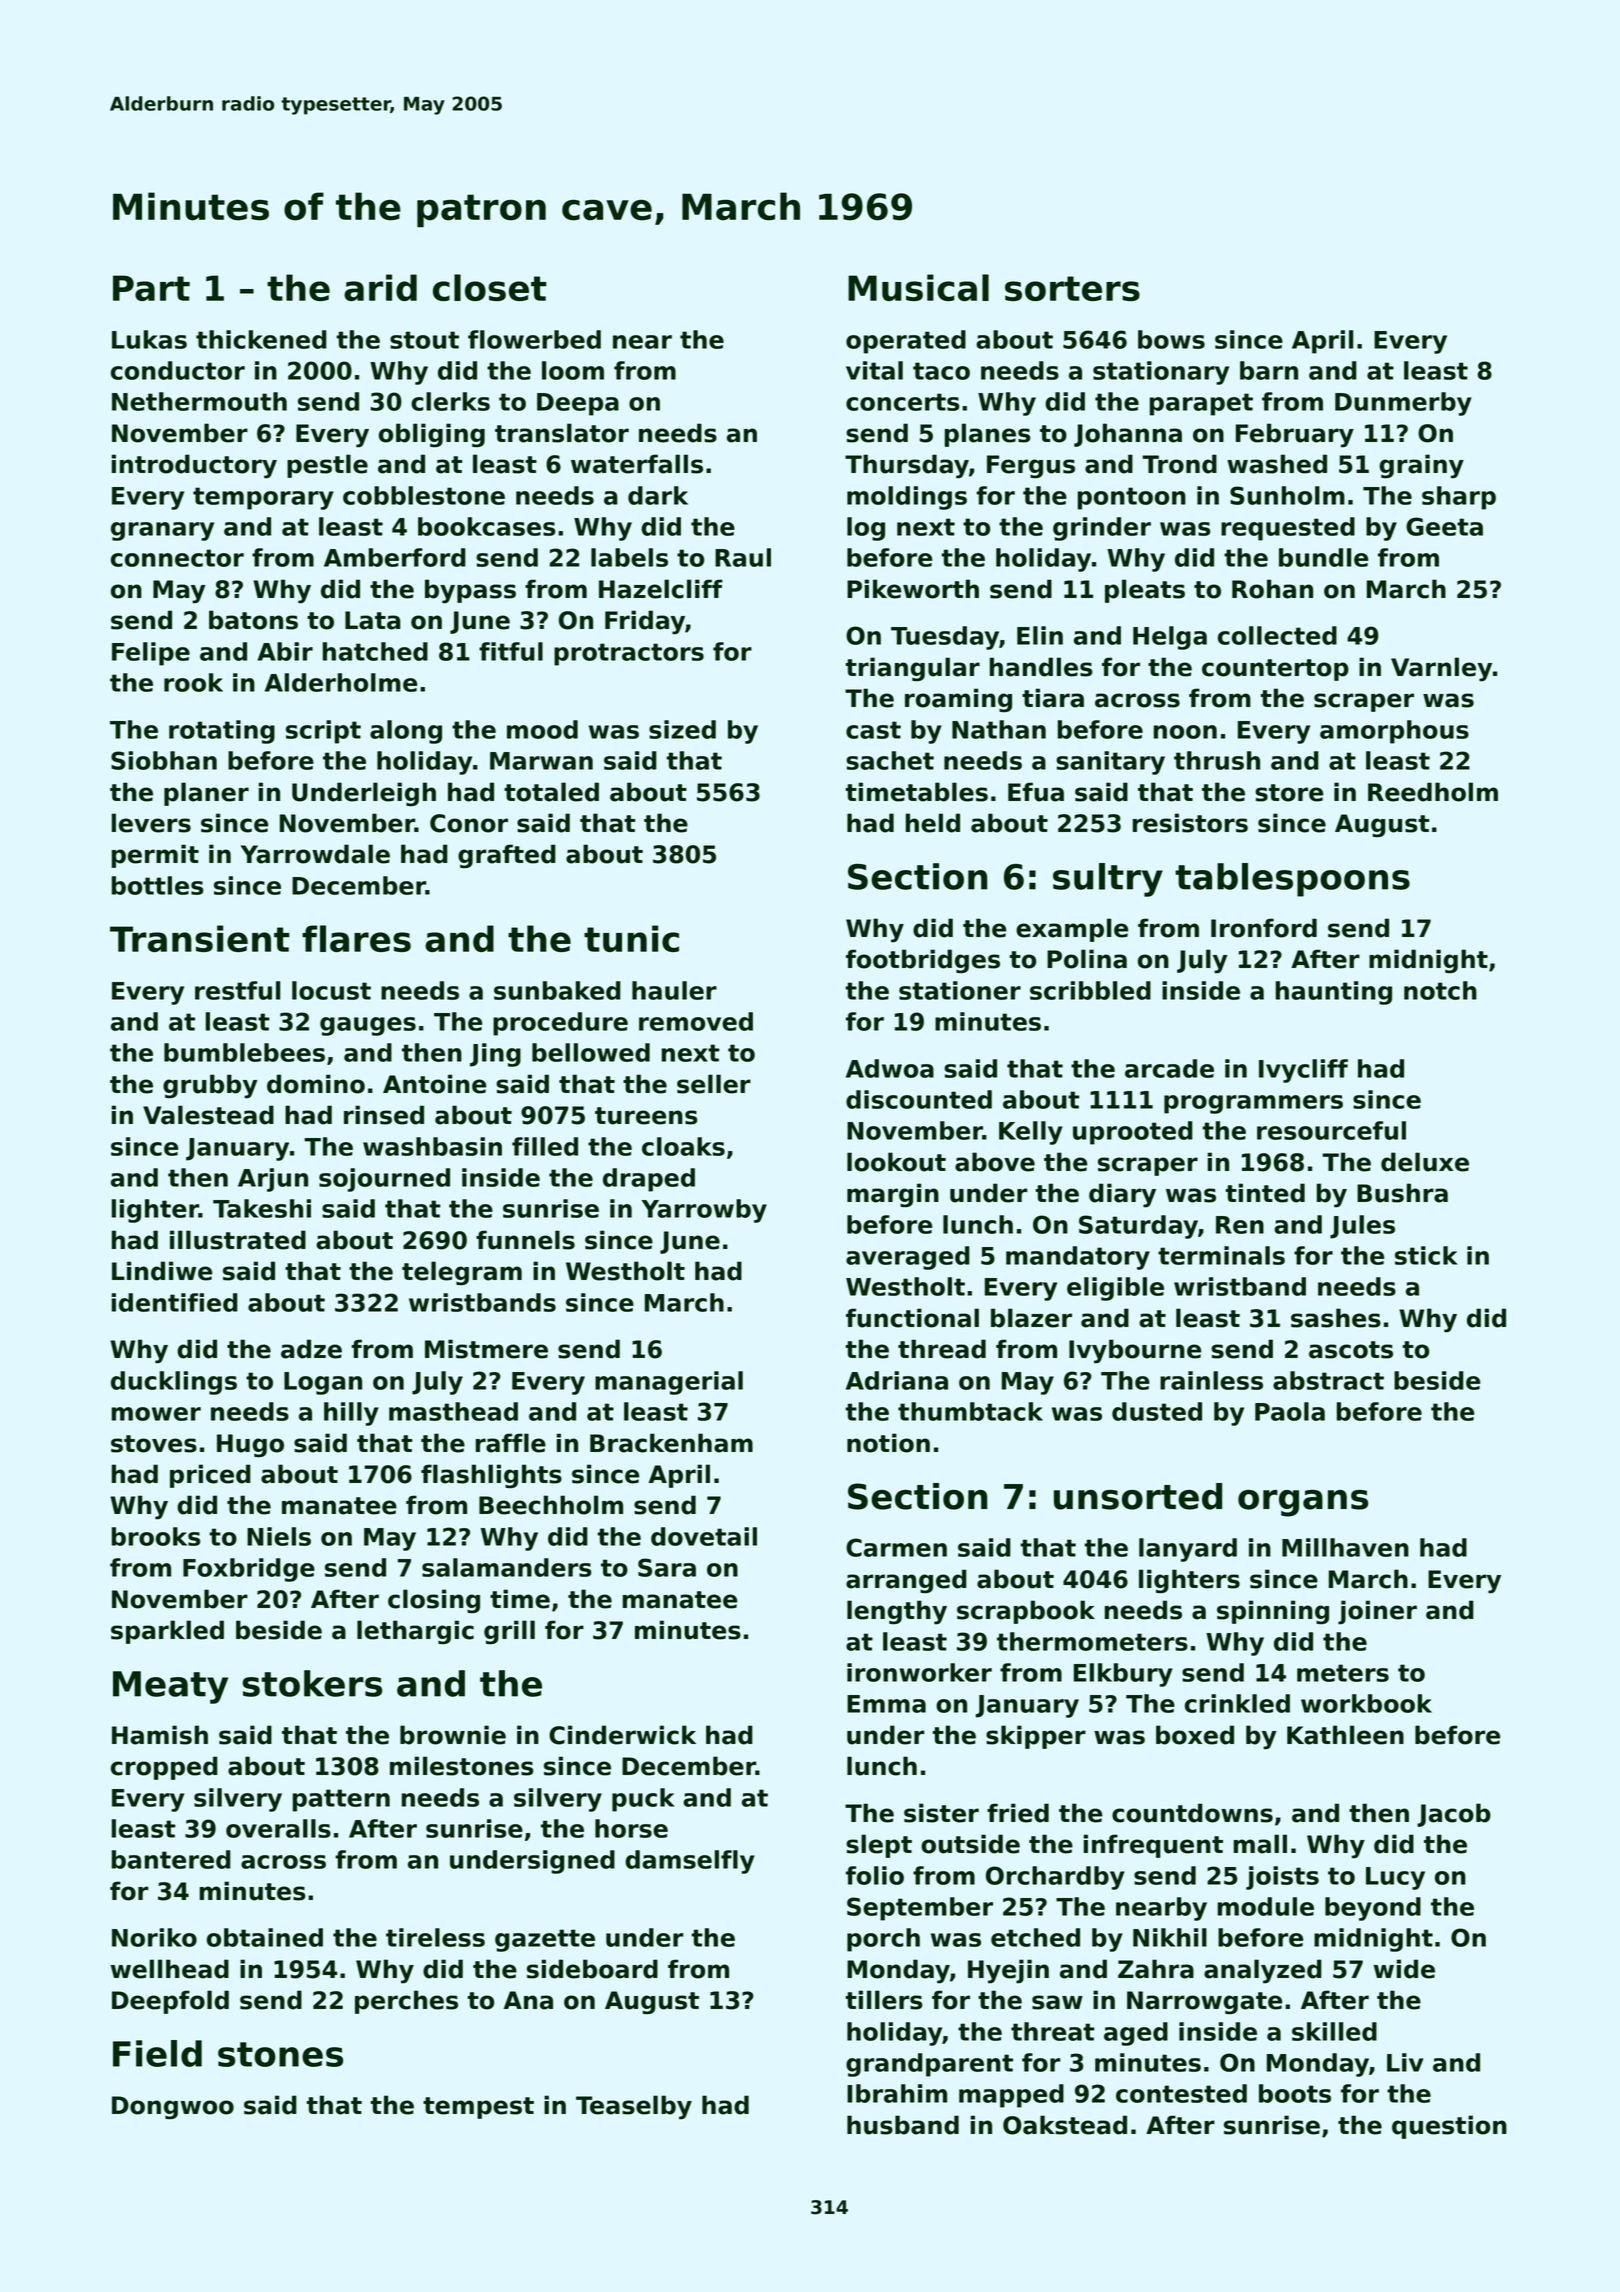 This image has height=2292, width=1620. I want to click on domino, so click(316, 1084).
